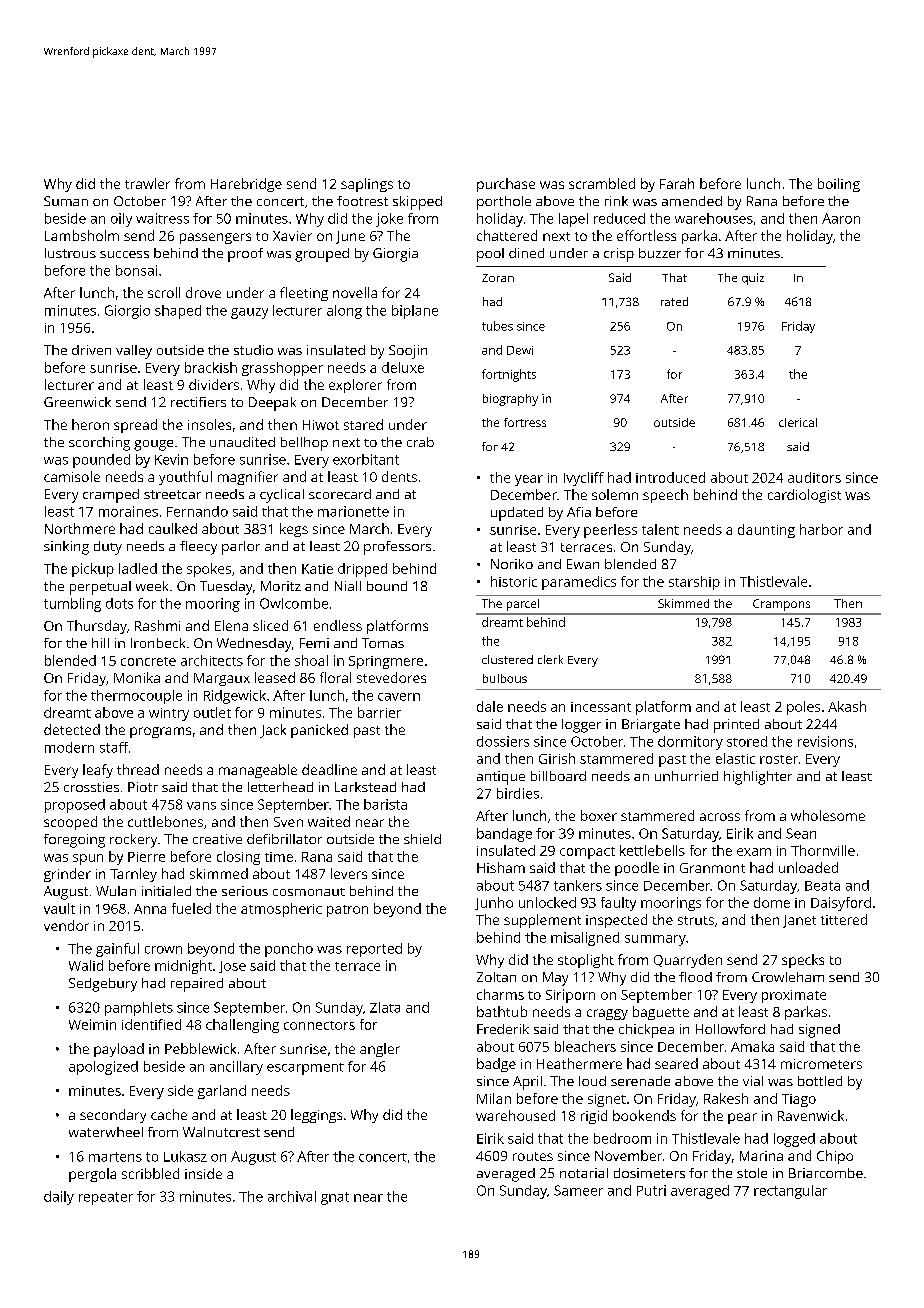  What do you see at coordinates (106, 1198) in the document?
I see `repeater` at bounding box center [106, 1198].
